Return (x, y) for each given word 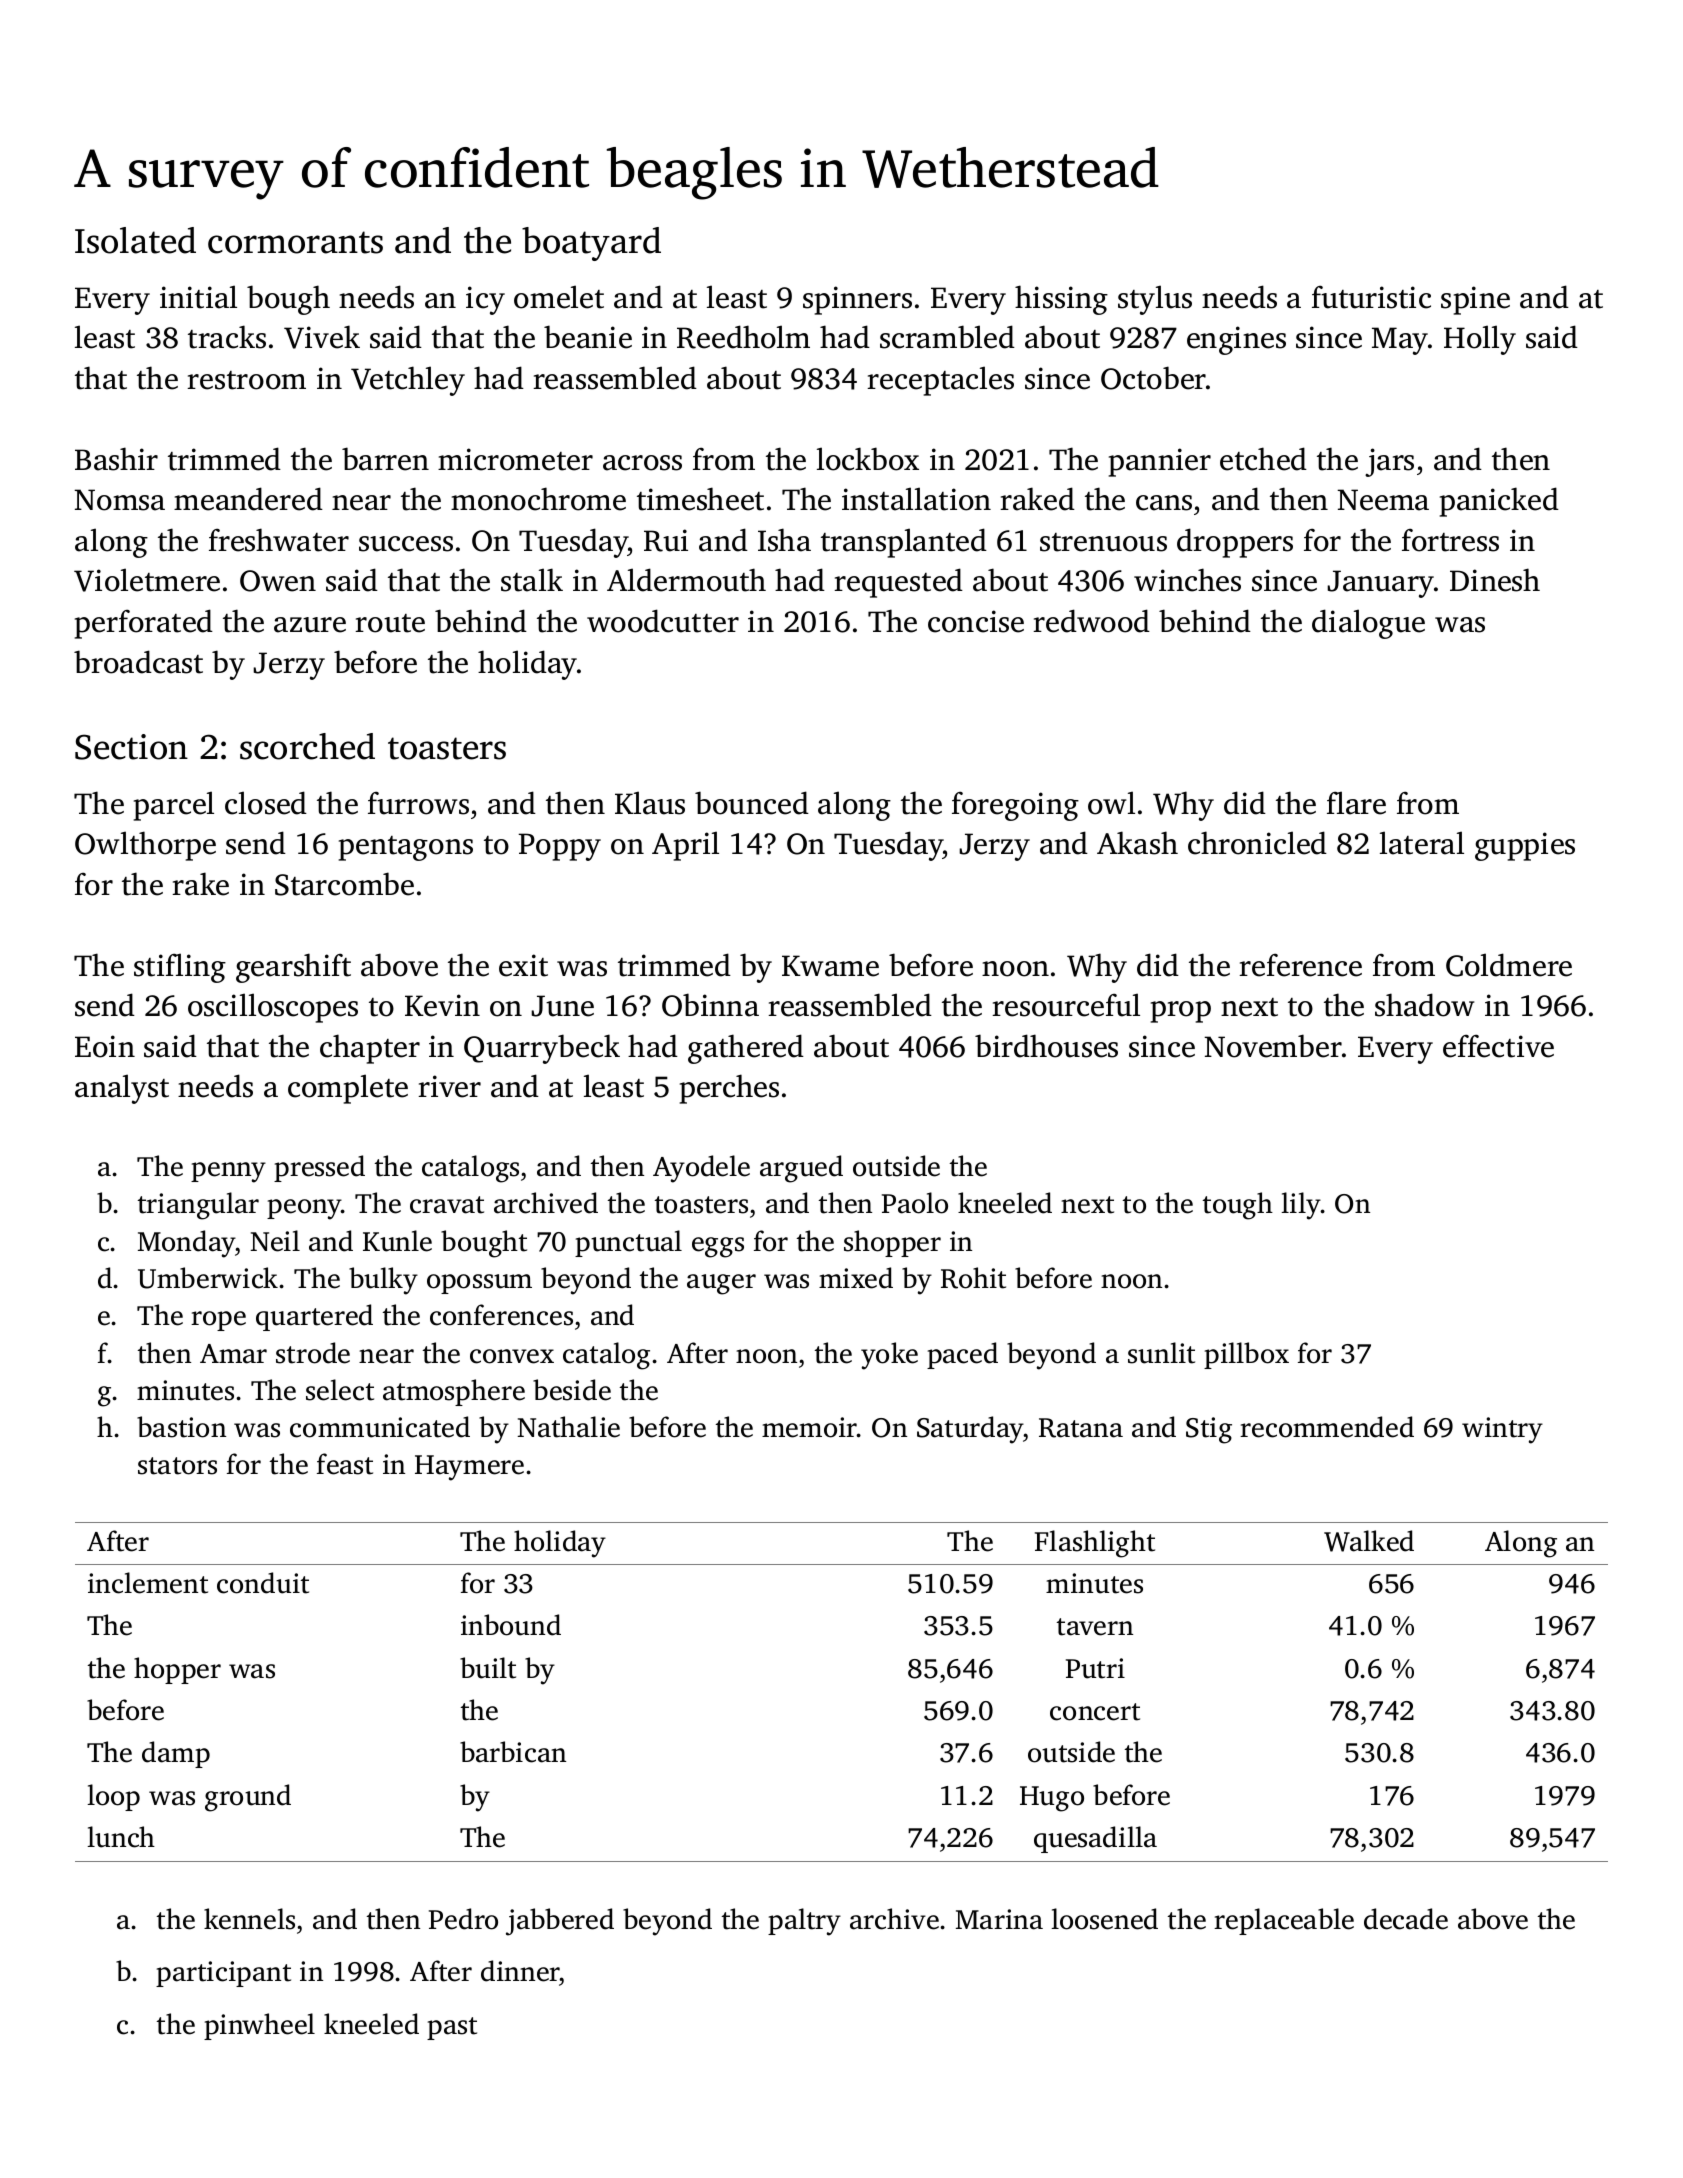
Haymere (469, 1468)
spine (1475, 300)
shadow (1424, 1005)
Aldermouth (686, 580)
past (452, 2028)
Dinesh (1495, 580)
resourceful (1066, 1005)
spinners (857, 300)
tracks (227, 337)
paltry (804, 1922)
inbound (511, 1625)
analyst (122, 1089)
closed (266, 803)
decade (1406, 1919)
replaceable (1284, 1921)
